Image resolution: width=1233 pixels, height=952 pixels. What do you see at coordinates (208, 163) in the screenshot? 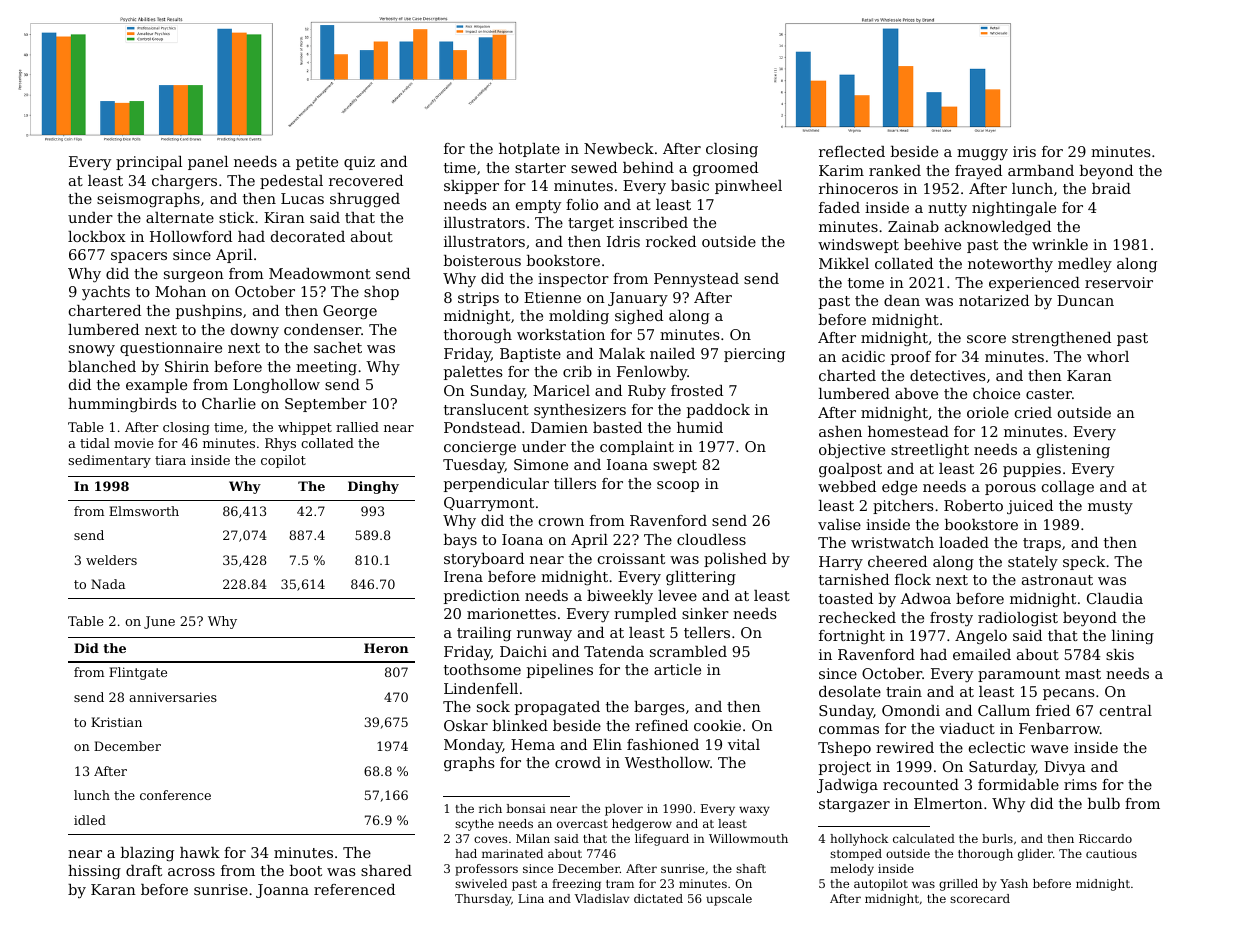
I see `panel` at bounding box center [208, 163].
